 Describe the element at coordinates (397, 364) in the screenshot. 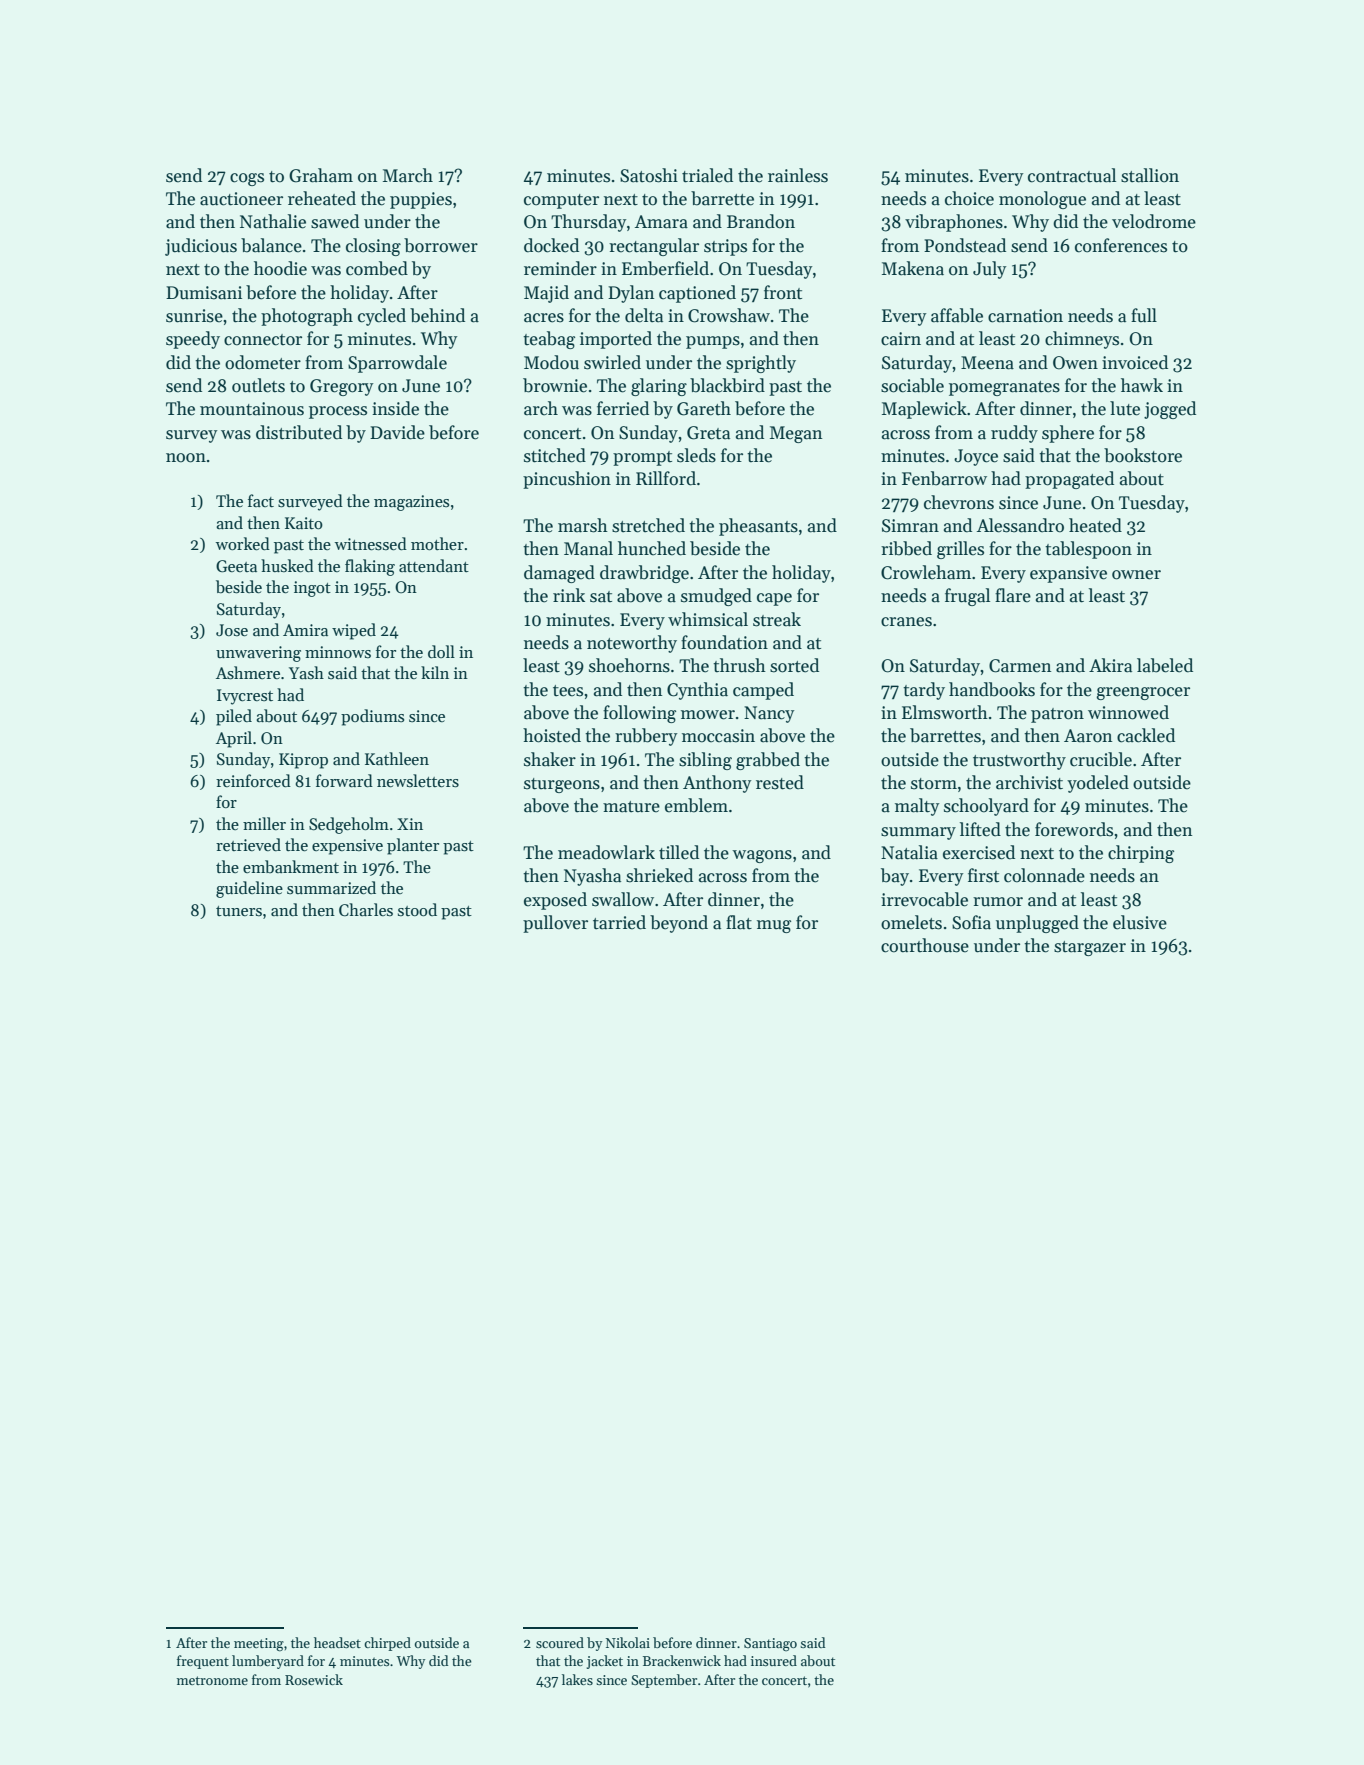

I see `Sparrowdale` at that location.
